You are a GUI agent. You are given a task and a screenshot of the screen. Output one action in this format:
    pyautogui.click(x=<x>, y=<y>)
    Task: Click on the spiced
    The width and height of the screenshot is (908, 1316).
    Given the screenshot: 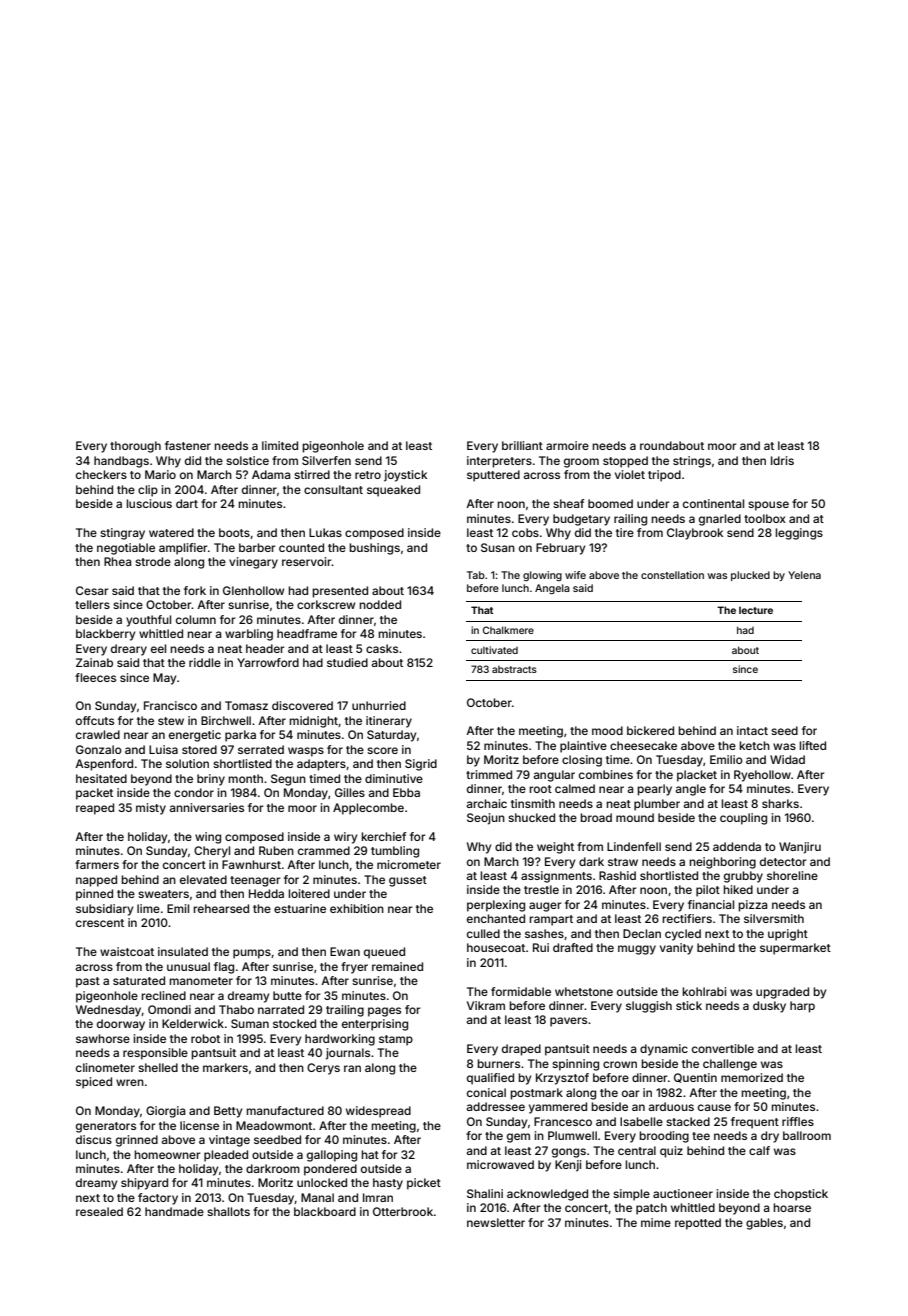 What is the action you would take?
    pyautogui.click(x=94, y=1083)
